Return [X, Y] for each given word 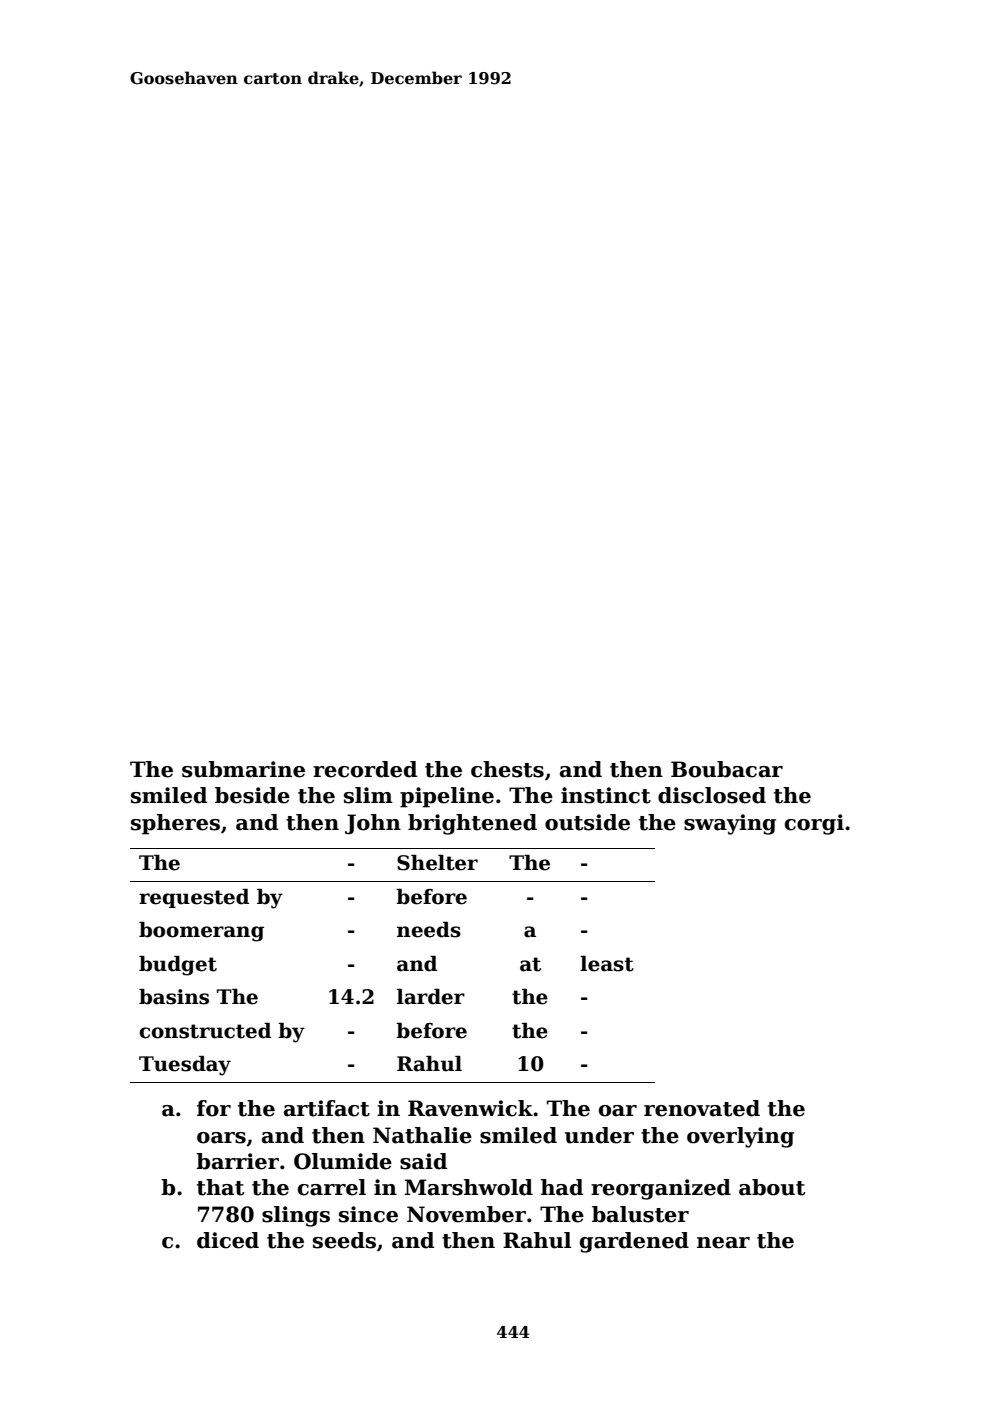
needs [429, 930]
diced [228, 1240]
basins [174, 997]
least [607, 964]
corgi [814, 824]
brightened [472, 824]
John [373, 824]
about [772, 1187]
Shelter [437, 863]
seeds [344, 1240]
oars [221, 1138]
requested [194, 898]
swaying [730, 824]
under [599, 1135]
